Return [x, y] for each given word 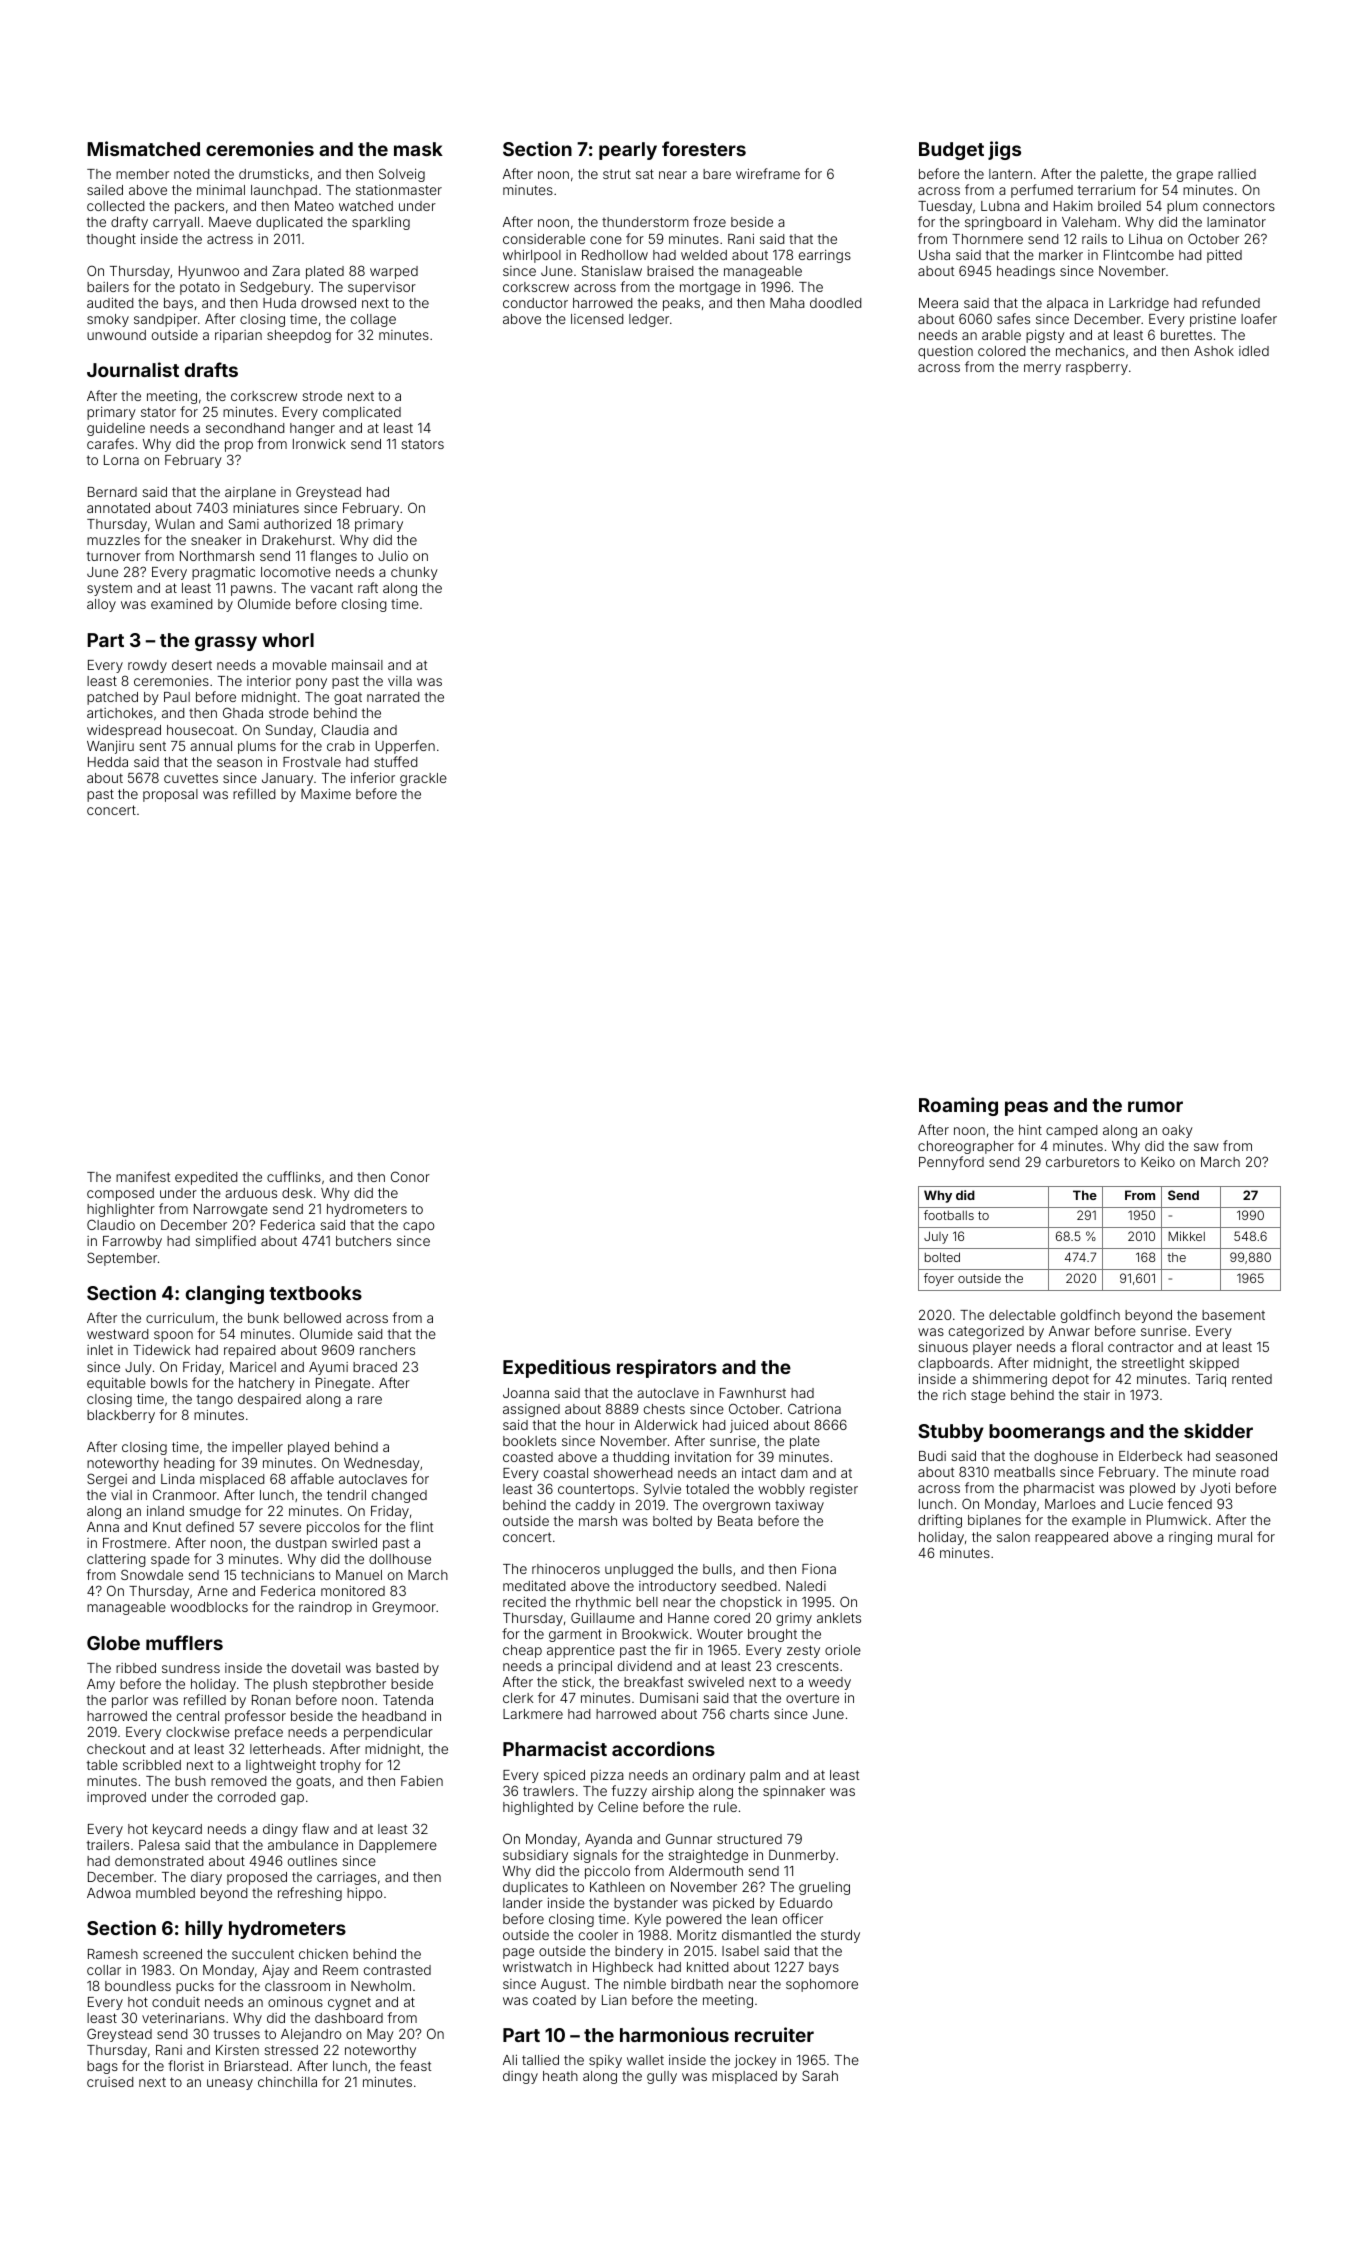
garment [575, 1635]
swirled [354, 1543]
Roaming [958, 1106]
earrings [825, 256]
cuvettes [191, 778]
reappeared [1071, 1538]
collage [373, 320]
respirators [667, 1368]
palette [1122, 175]
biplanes [994, 1521]
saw [1206, 1147]
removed [238, 1781]
